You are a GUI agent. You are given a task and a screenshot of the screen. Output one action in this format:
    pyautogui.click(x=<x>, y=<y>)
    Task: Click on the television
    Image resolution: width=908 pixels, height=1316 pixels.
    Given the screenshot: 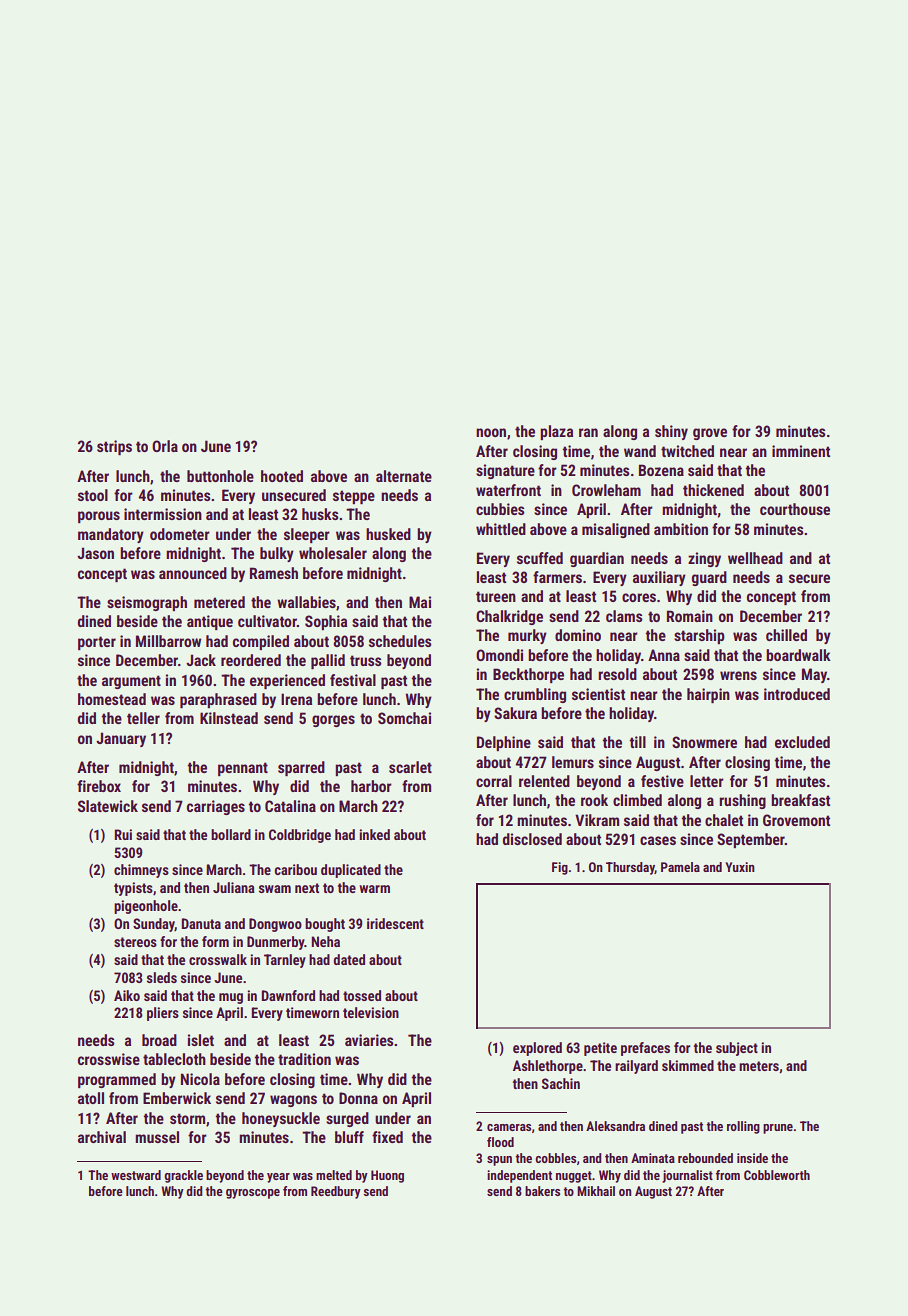 What is the action you would take?
    pyautogui.click(x=371, y=1012)
